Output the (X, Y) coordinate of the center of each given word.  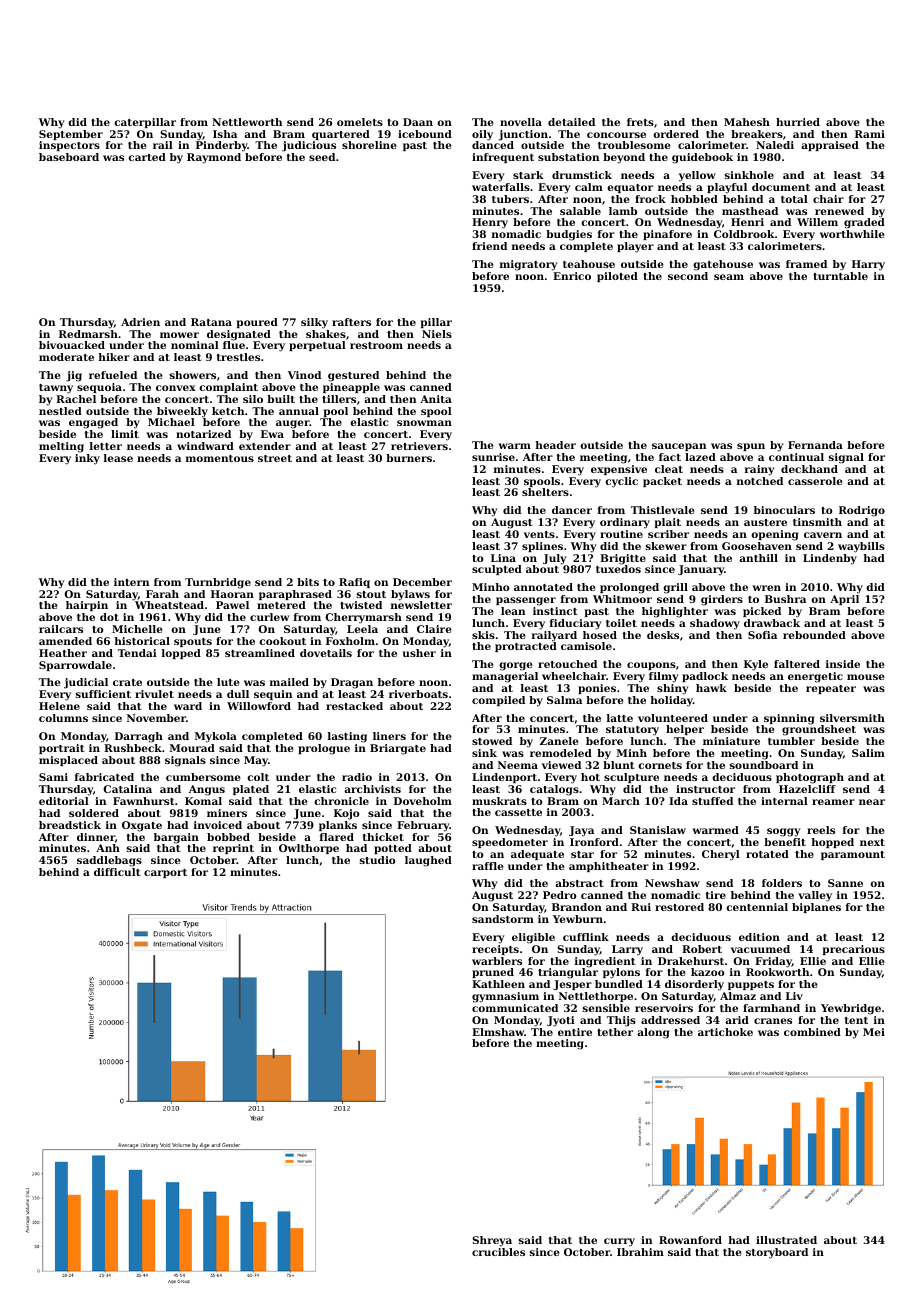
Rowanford (690, 1240)
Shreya (492, 1241)
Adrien (140, 322)
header (555, 445)
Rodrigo (862, 511)
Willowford (259, 706)
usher (419, 653)
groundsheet (819, 730)
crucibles (498, 1252)
